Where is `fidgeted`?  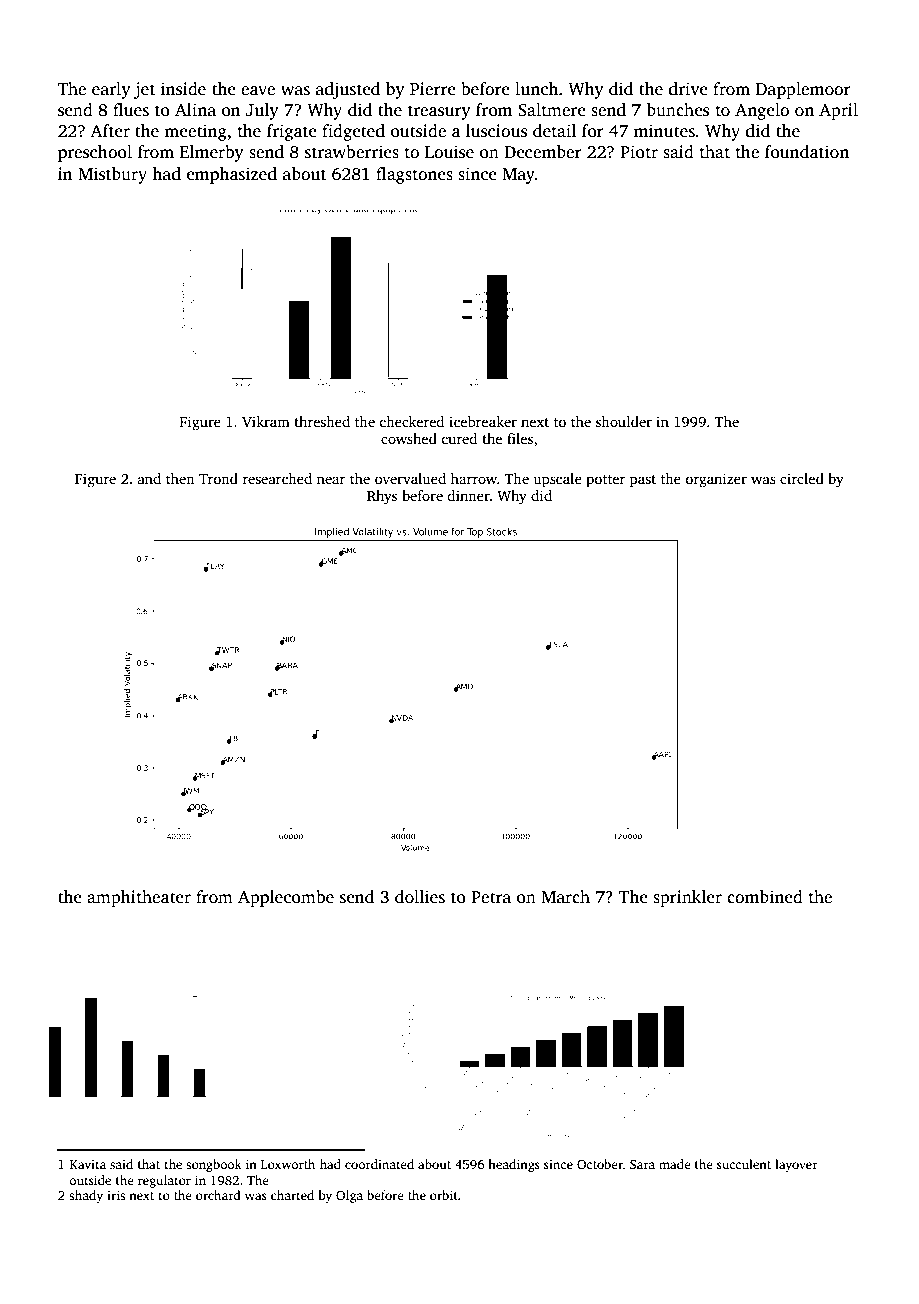 fidgeted is located at coordinates (353, 132).
